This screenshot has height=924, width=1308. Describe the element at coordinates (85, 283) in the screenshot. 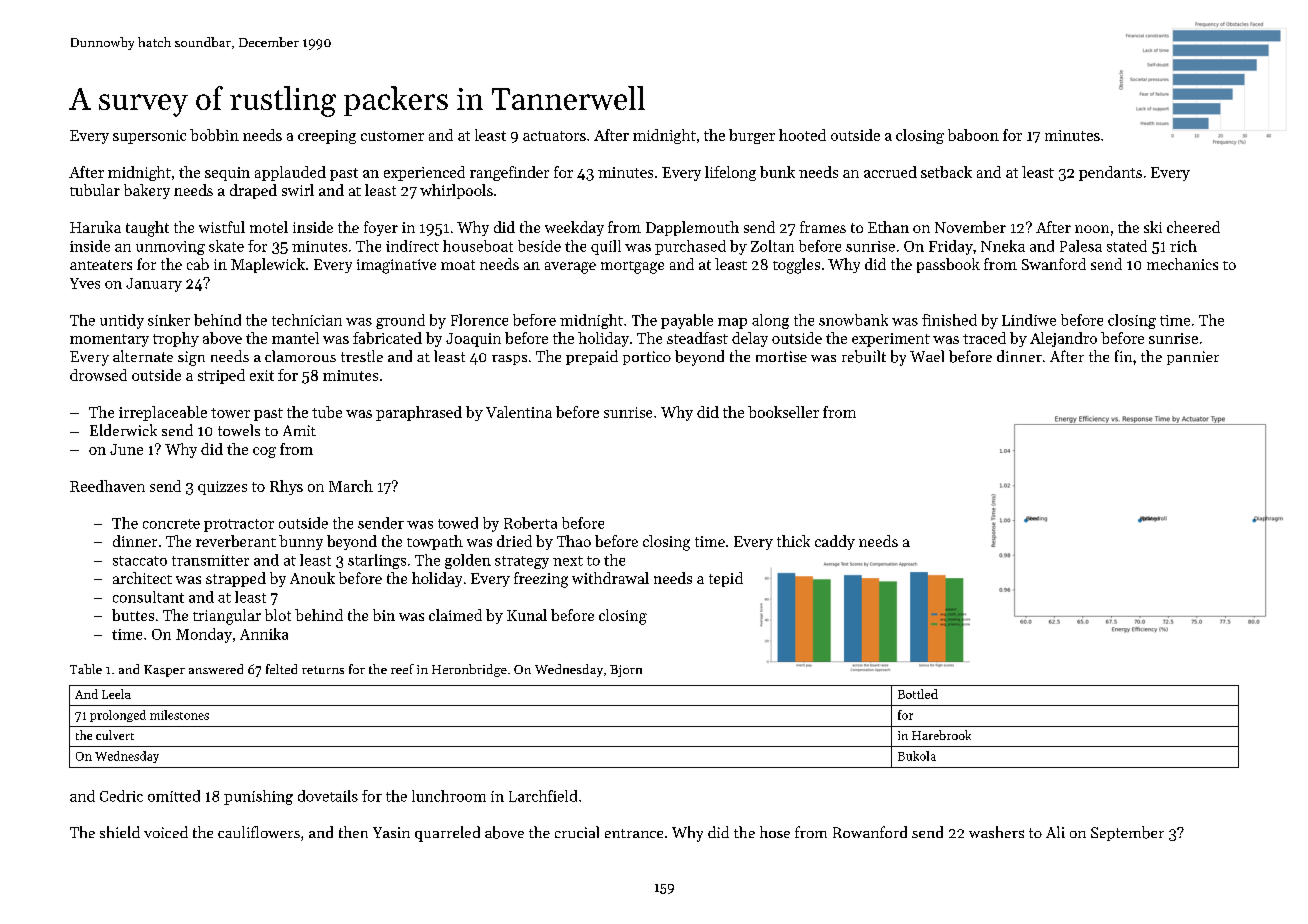

I see `Yves` at that location.
